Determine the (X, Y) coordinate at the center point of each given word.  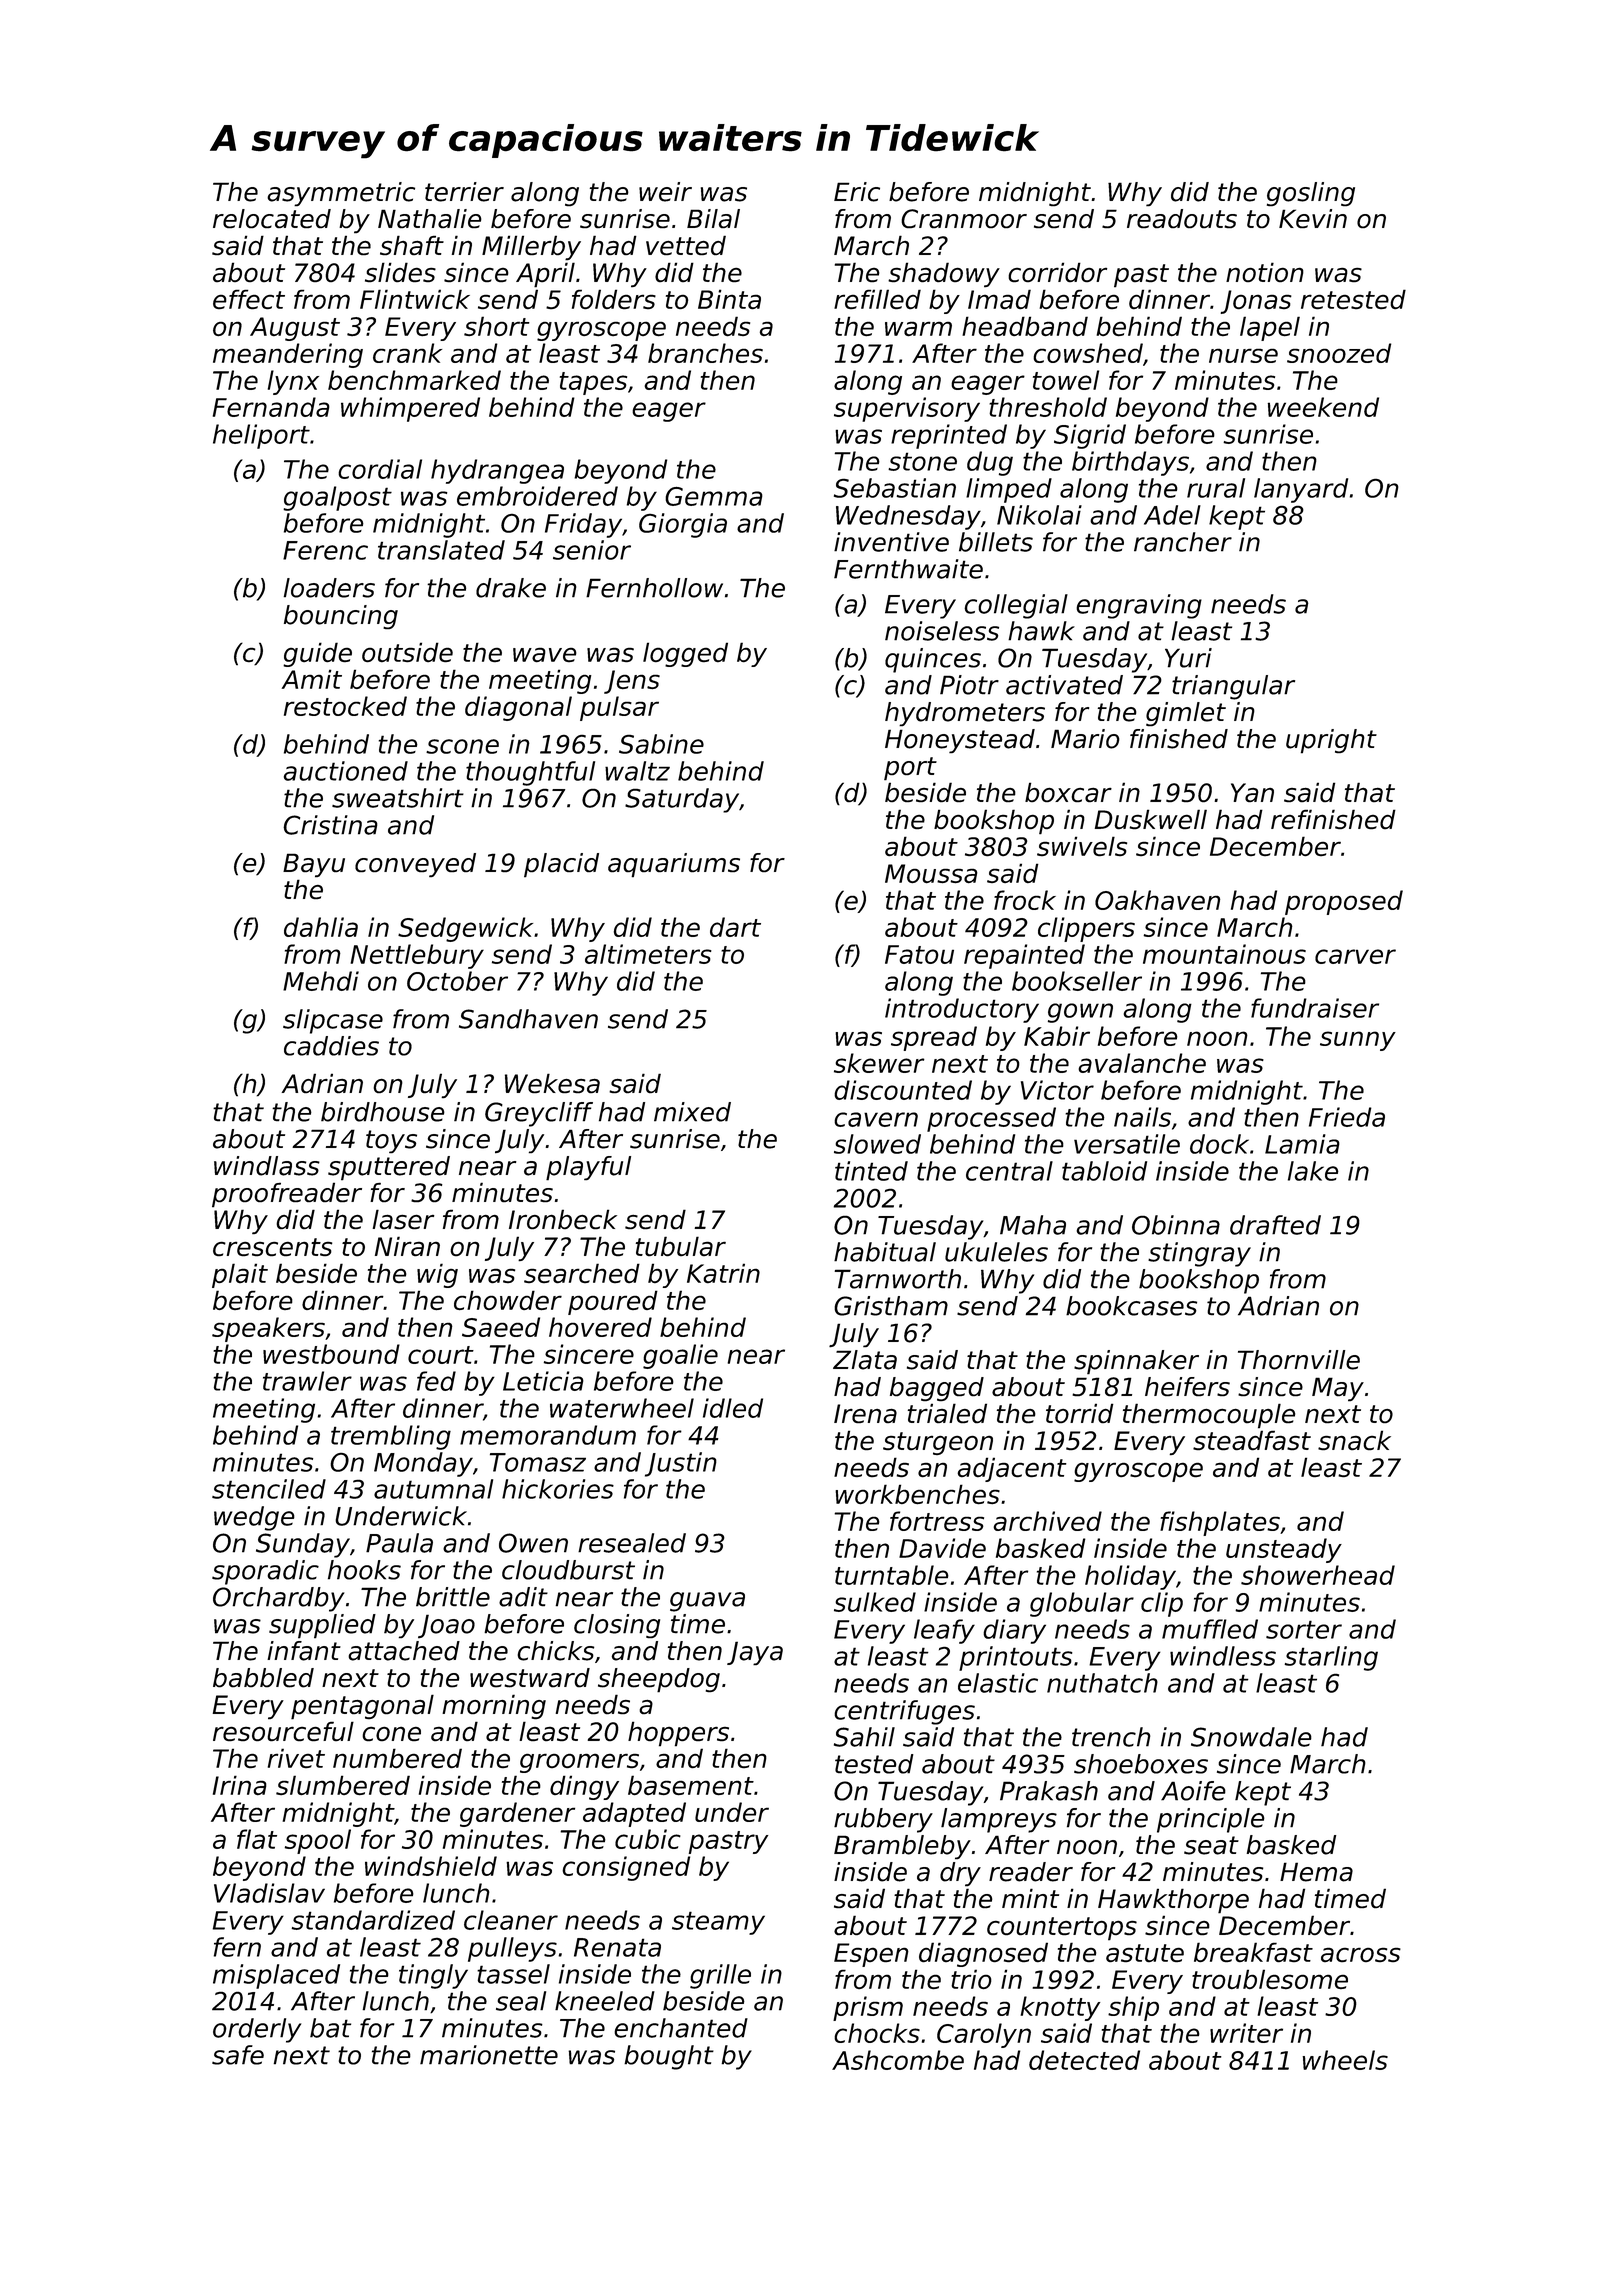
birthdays (1130, 463)
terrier (464, 192)
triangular (1233, 687)
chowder (508, 1300)
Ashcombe (898, 2060)
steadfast (1252, 1440)
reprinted (949, 436)
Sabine (661, 744)
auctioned (346, 771)
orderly (257, 2030)
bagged (937, 1389)
